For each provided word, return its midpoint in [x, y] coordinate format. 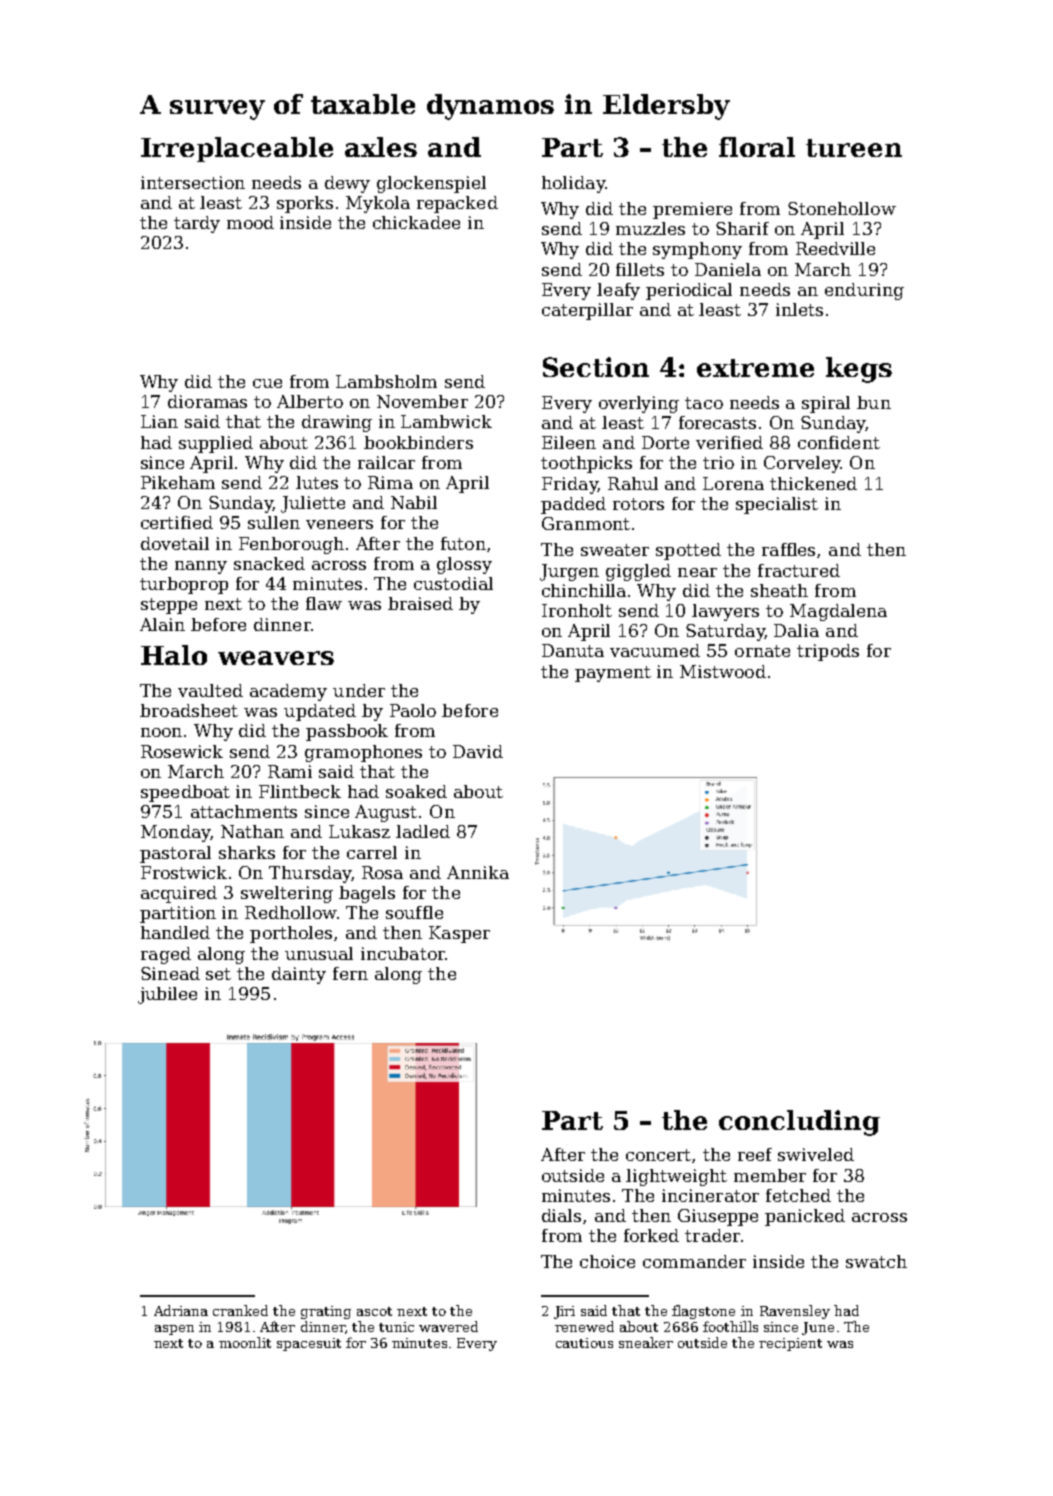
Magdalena [838, 612]
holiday [573, 184]
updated [320, 712]
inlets [799, 309]
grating [326, 1312]
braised [420, 603]
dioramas [207, 401]
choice [607, 1261]
